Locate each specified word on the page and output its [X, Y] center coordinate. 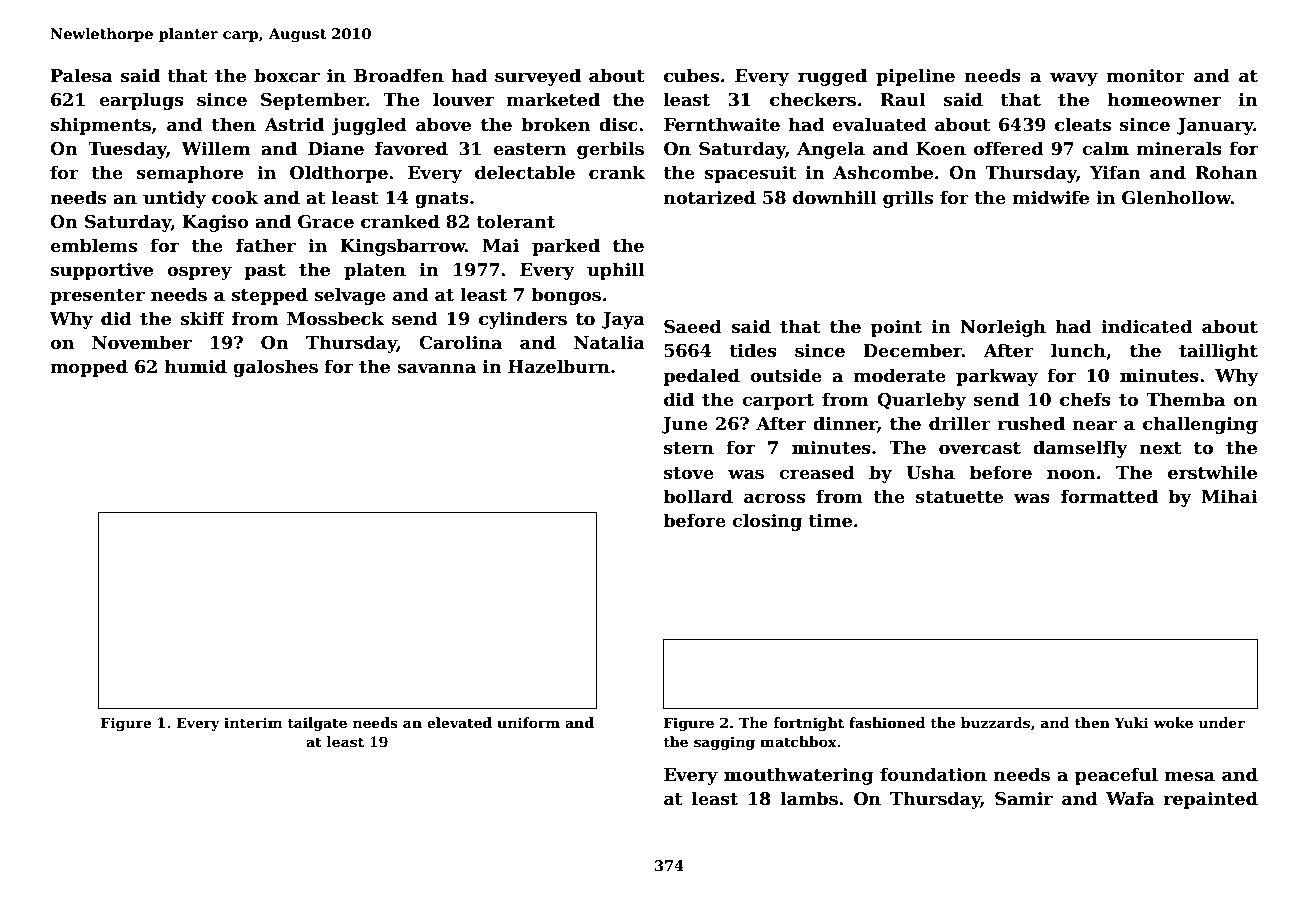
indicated [1146, 326]
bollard [698, 496]
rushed [1031, 423]
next [1161, 448]
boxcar [287, 75]
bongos [566, 296]
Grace [326, 222]
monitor [1145, 76]
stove [689, 473]
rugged [832, 77]
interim [253, 722]
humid [196, 366]
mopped [89, 368]
